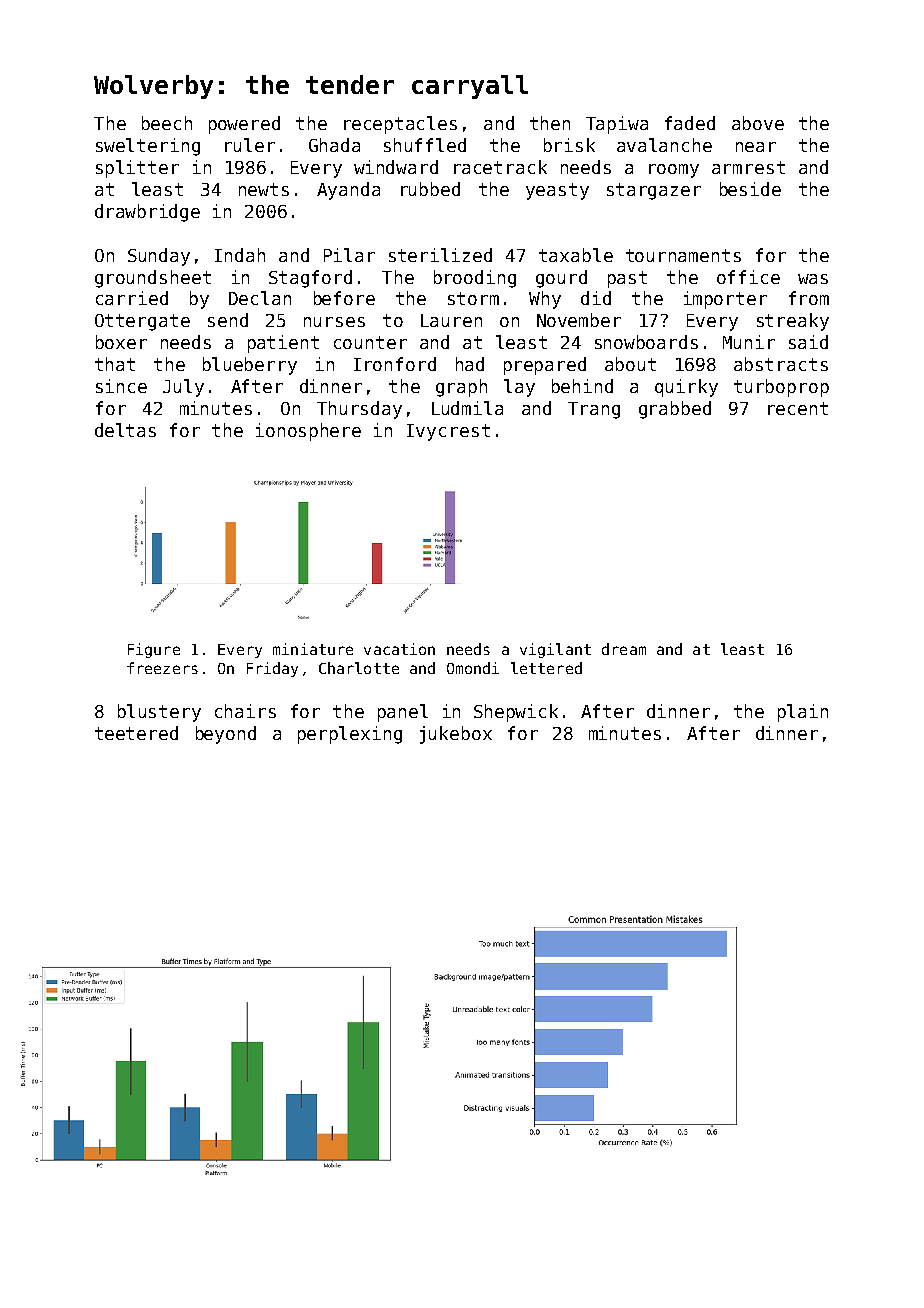  What do you see at coordinates (569, 145) in the screenshot?
I see `brisk` at bounding box center [569, 145].
